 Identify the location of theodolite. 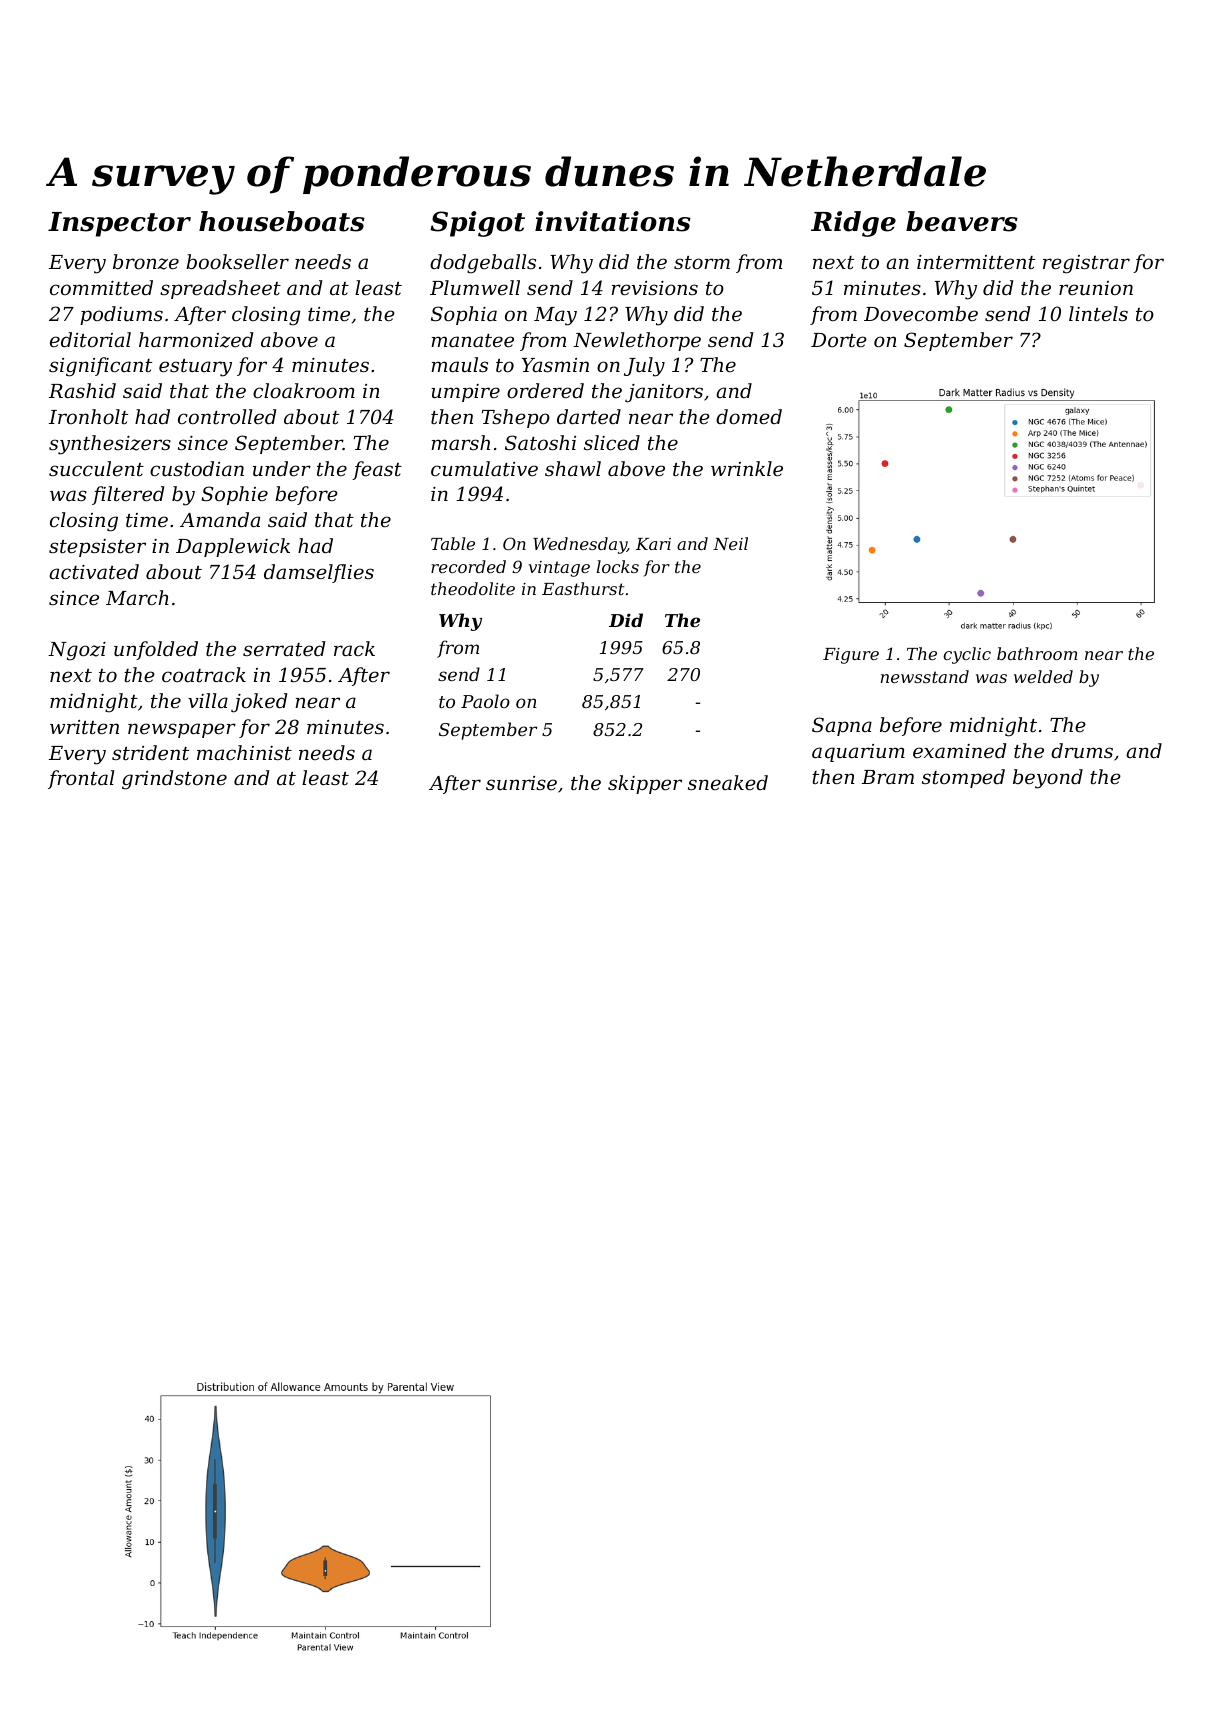
(473, 588).
